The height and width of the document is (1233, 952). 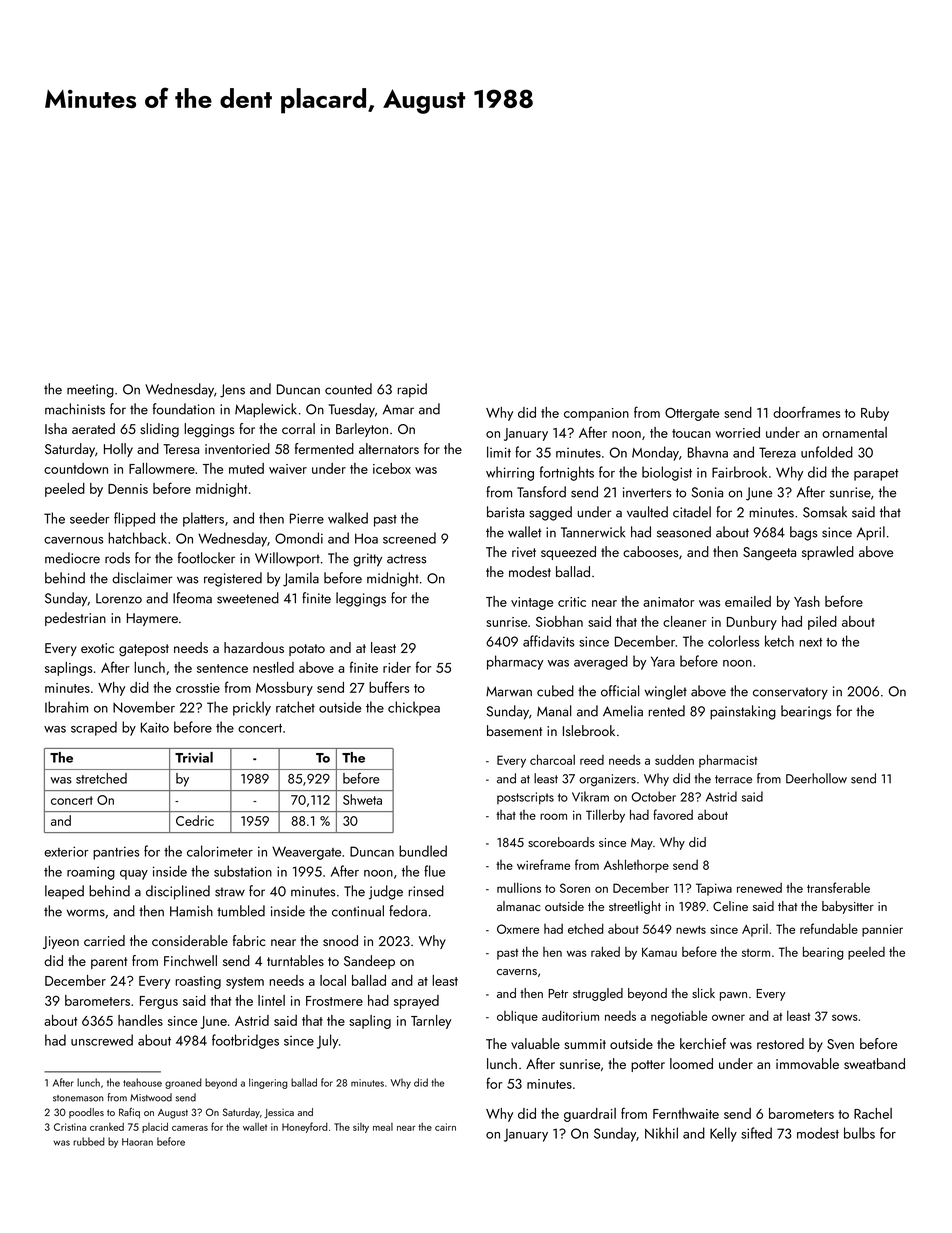 What do you see at coordinates (102, 1040) in the document?
I see `unscrewed` at bounding box center [102, 1040].
